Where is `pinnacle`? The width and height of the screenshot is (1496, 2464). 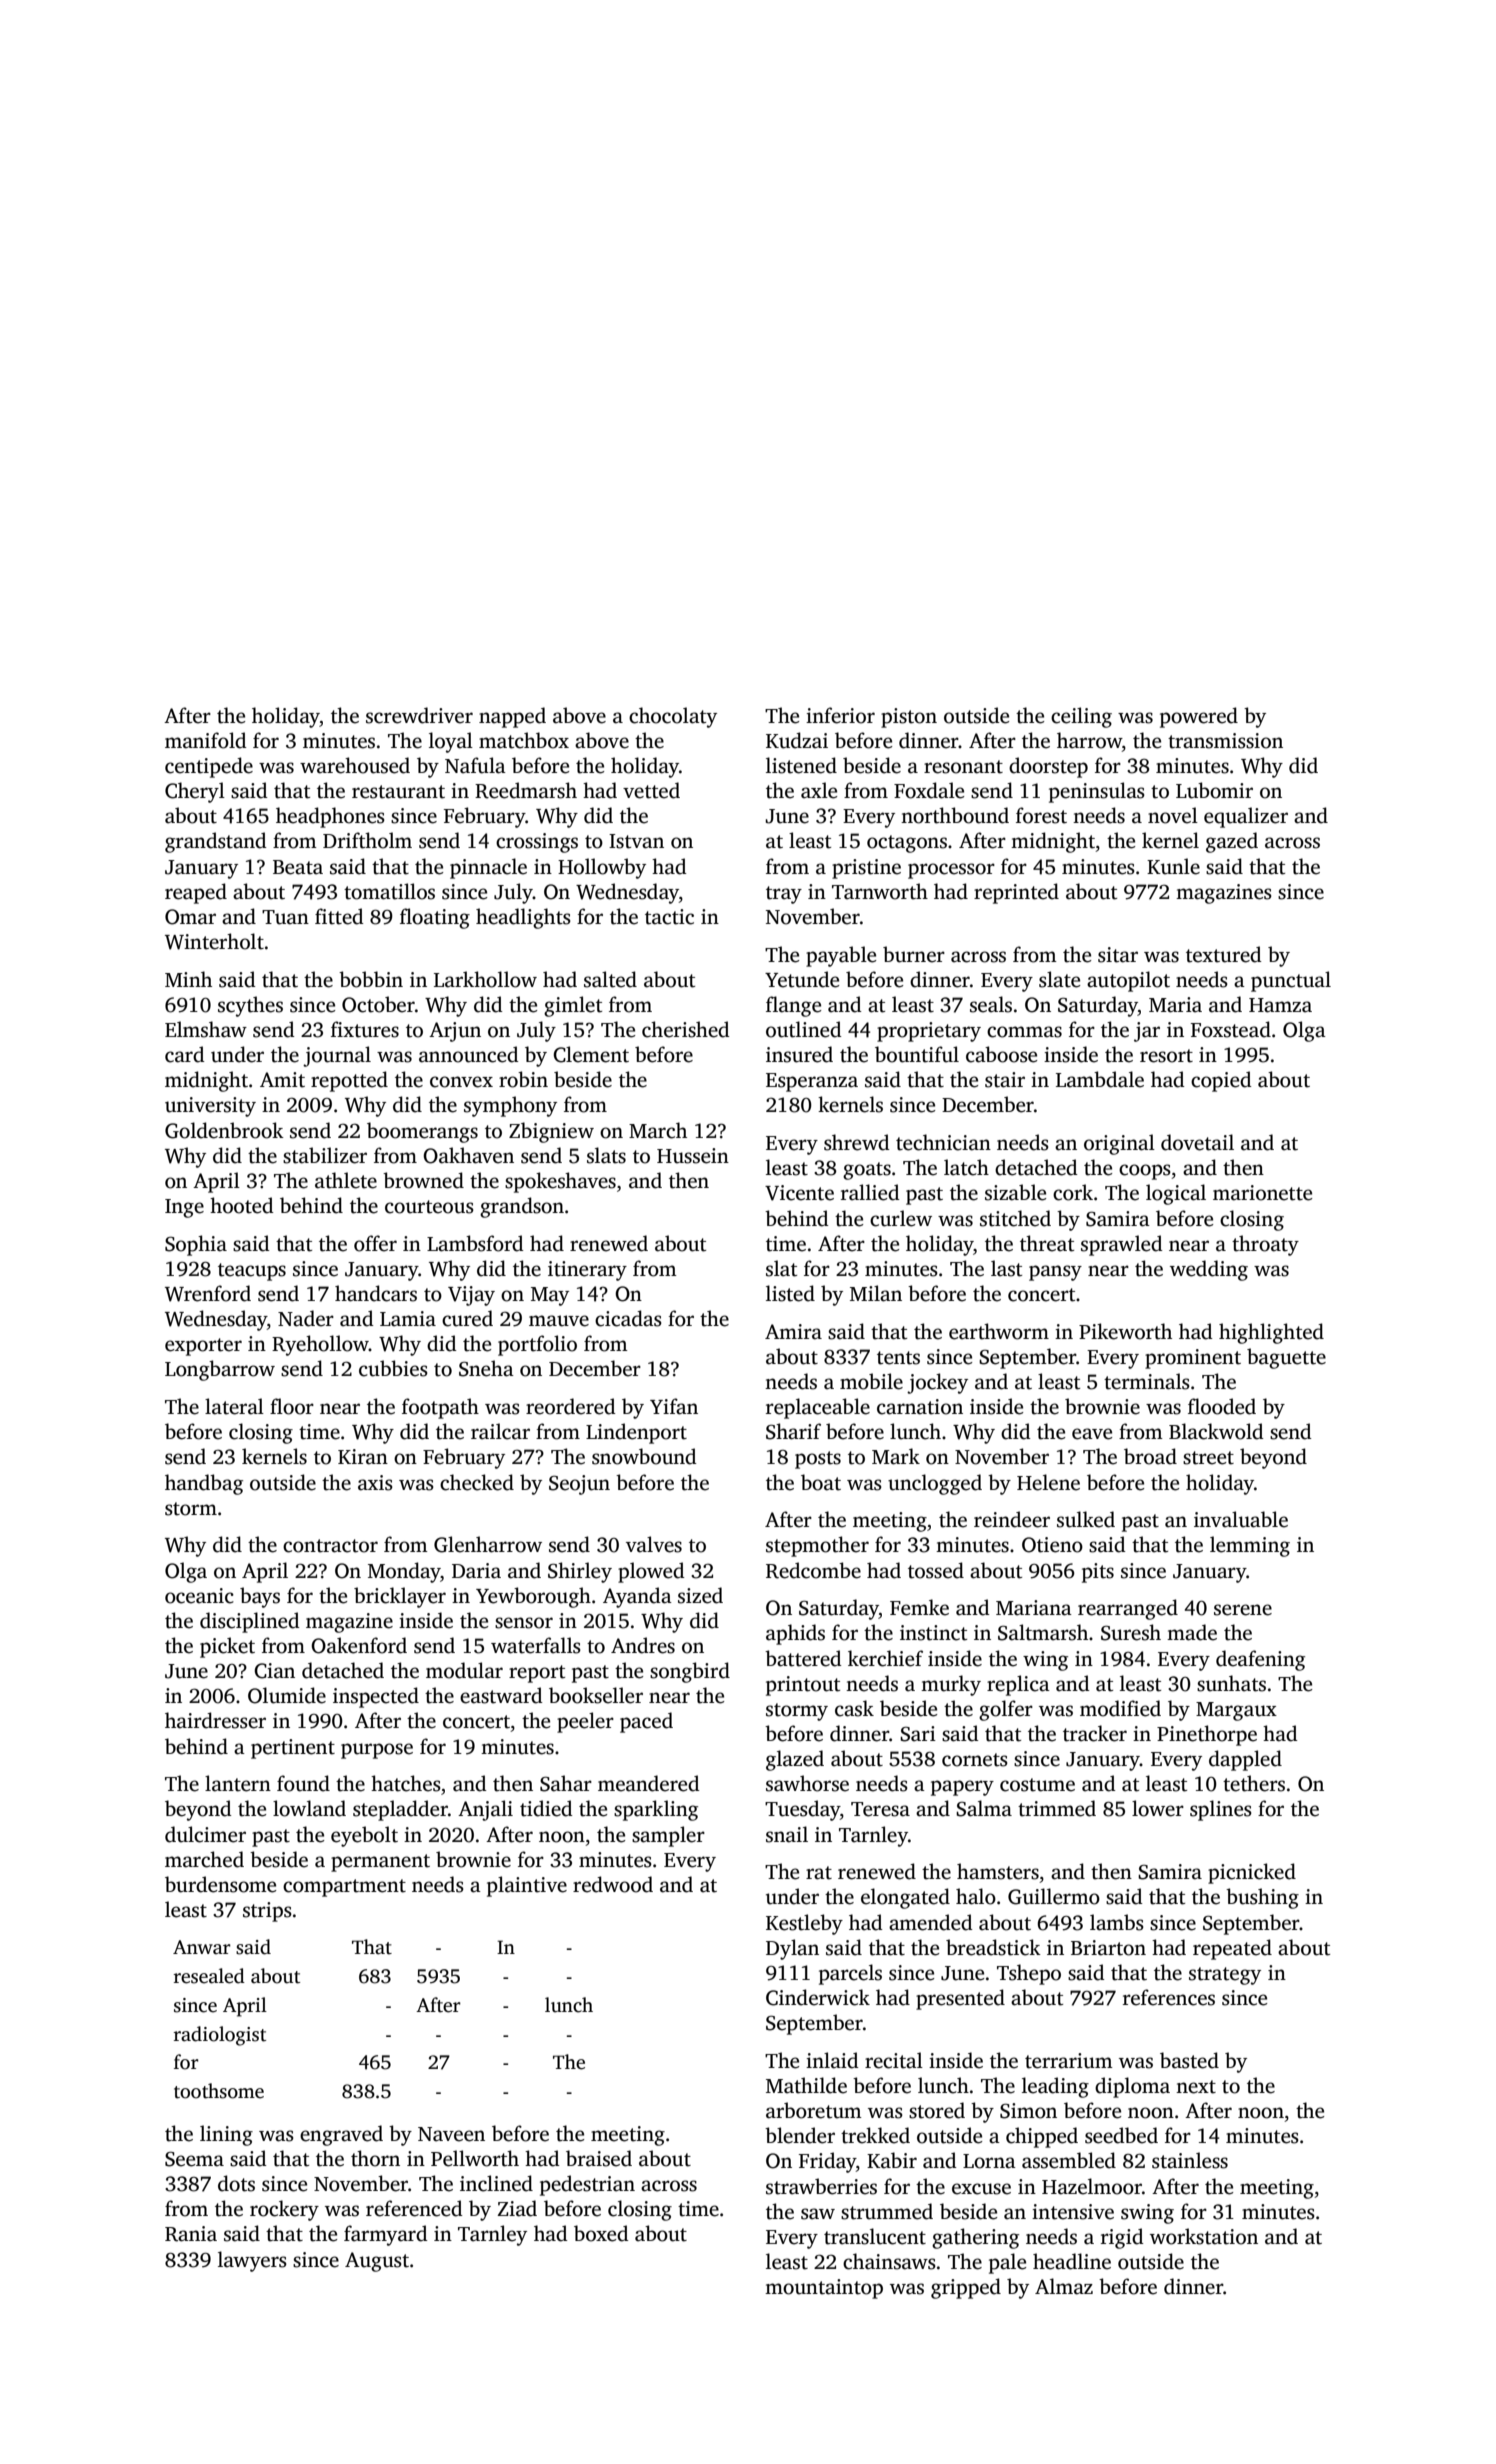 pinnacle is located at coordinates (488, 868).
